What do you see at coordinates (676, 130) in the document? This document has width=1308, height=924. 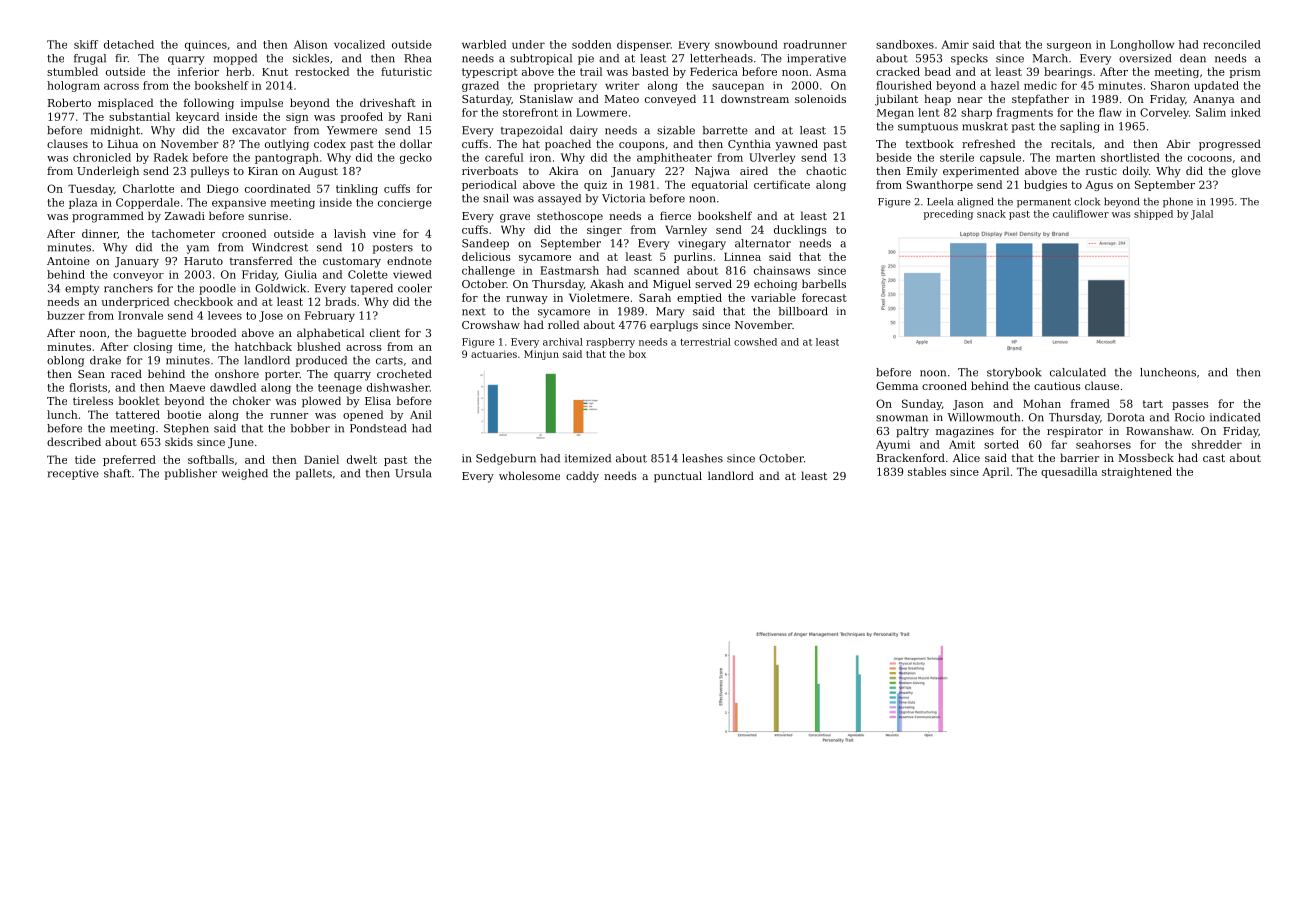 I see `sizable` at bounding box center [676, 130].
